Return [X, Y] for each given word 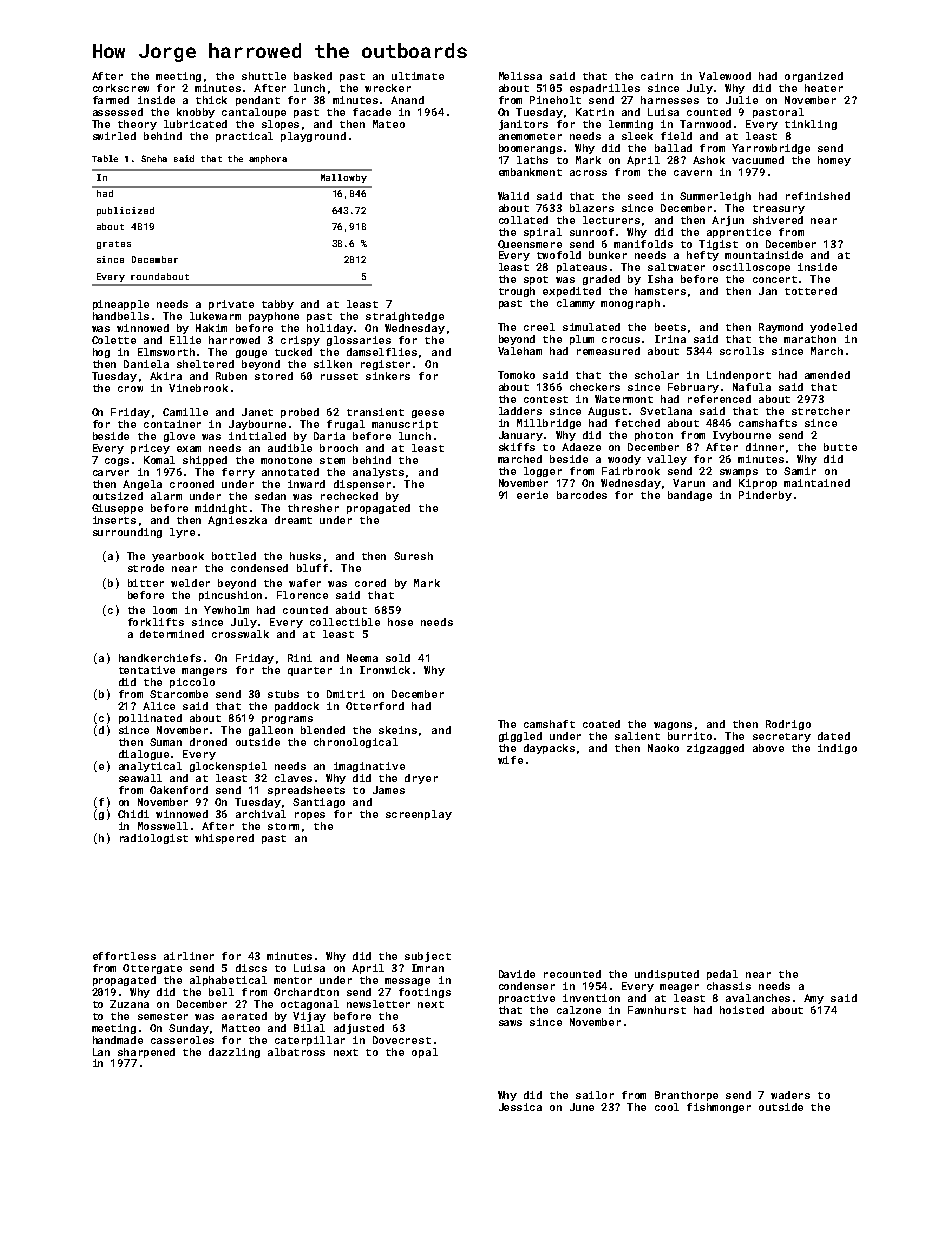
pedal [722, 975]
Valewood [725, 76]
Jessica [520, 1107]
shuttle [264, 76]
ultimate [418, 76]
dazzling [234, 1053]
